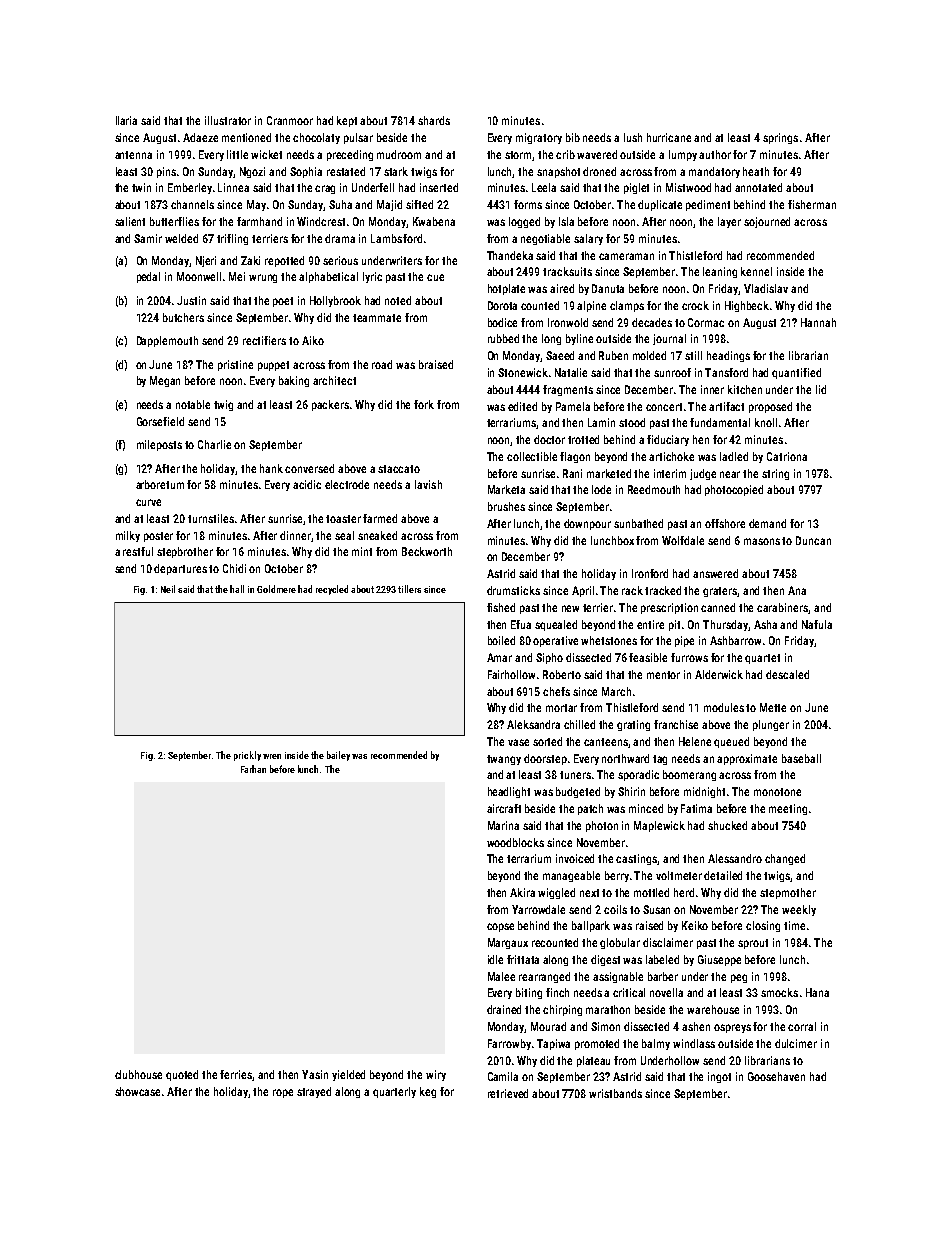 The width and height of the screenshot is (952, 1233). What do you see at coordinates (506, 289) in the screenshot?
I see `hotplate` at bounding box center [506, 289].
